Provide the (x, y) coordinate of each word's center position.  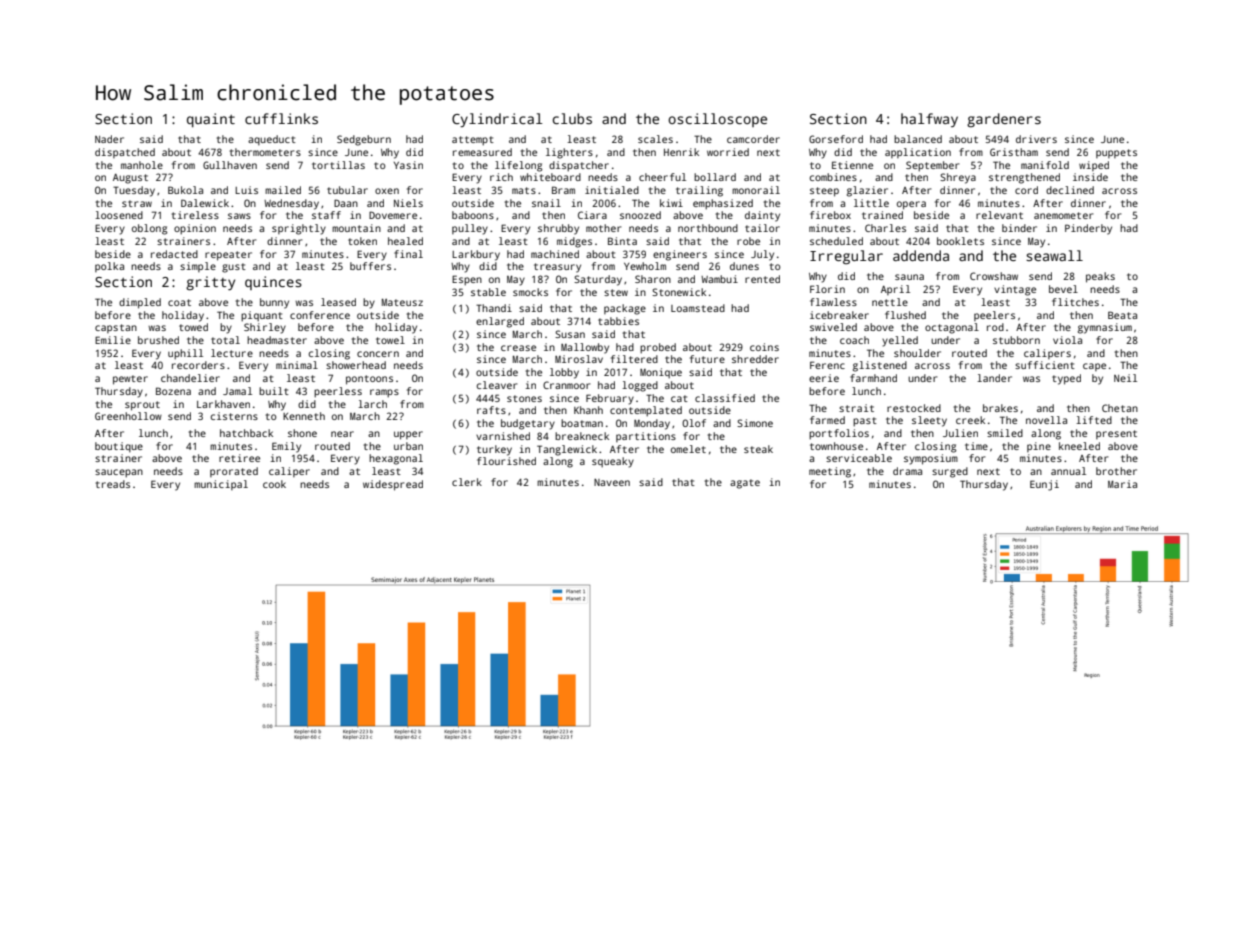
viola (1067, 340)
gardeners (1004, 120)
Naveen (612, 482)
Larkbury (476, 255)
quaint (211, 120)
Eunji (1044, 485)
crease (518, 348)
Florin (827, 289)
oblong (149, 229)
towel (390, 340)
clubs (572, 118)
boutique (119, 447)
